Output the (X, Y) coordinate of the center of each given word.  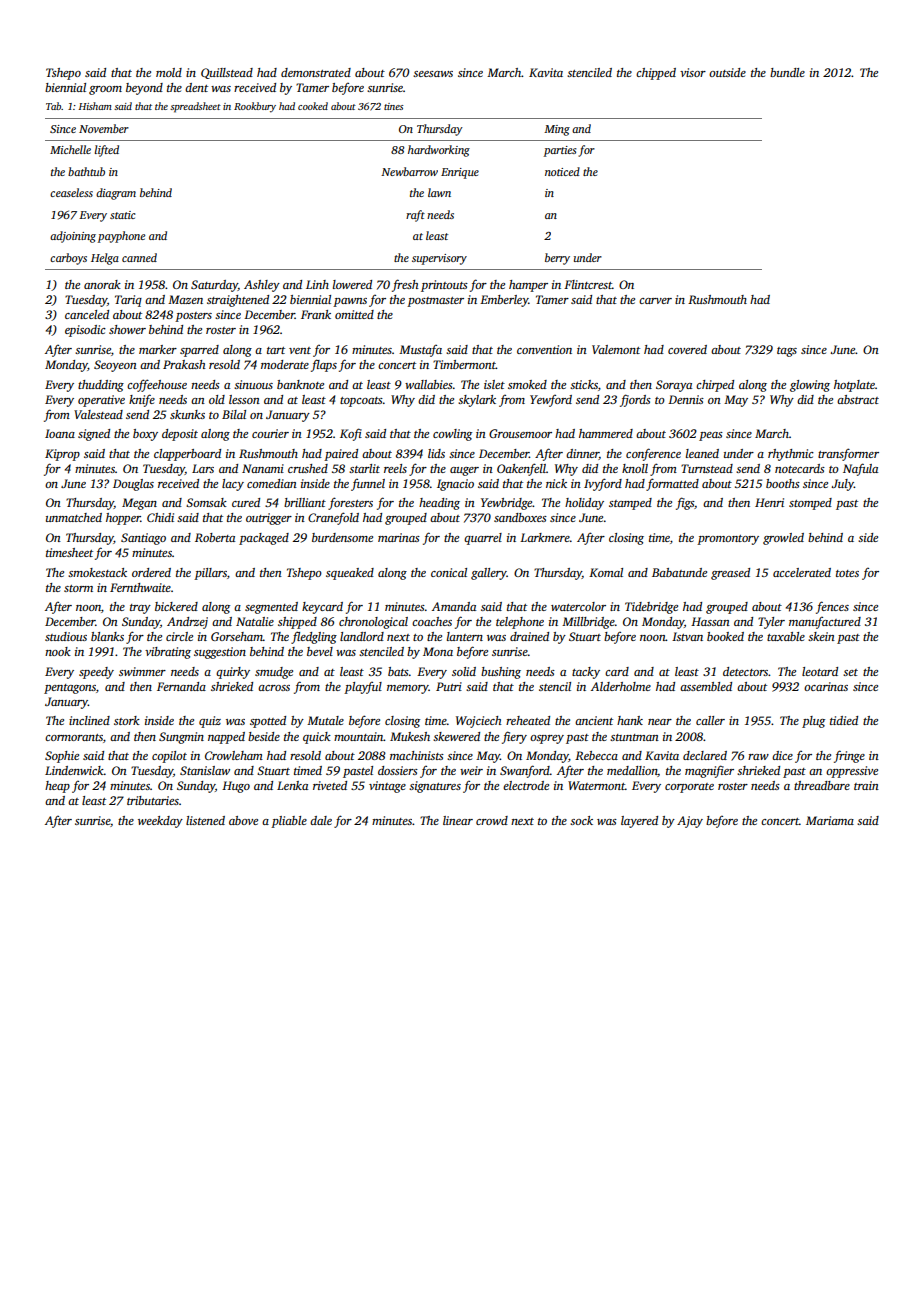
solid (464, 671)
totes (847, 573)
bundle (787, 72)
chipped (656, 74)
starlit (364, 468)
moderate (285, 364)
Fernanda (181, 686)
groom (105, 90)
